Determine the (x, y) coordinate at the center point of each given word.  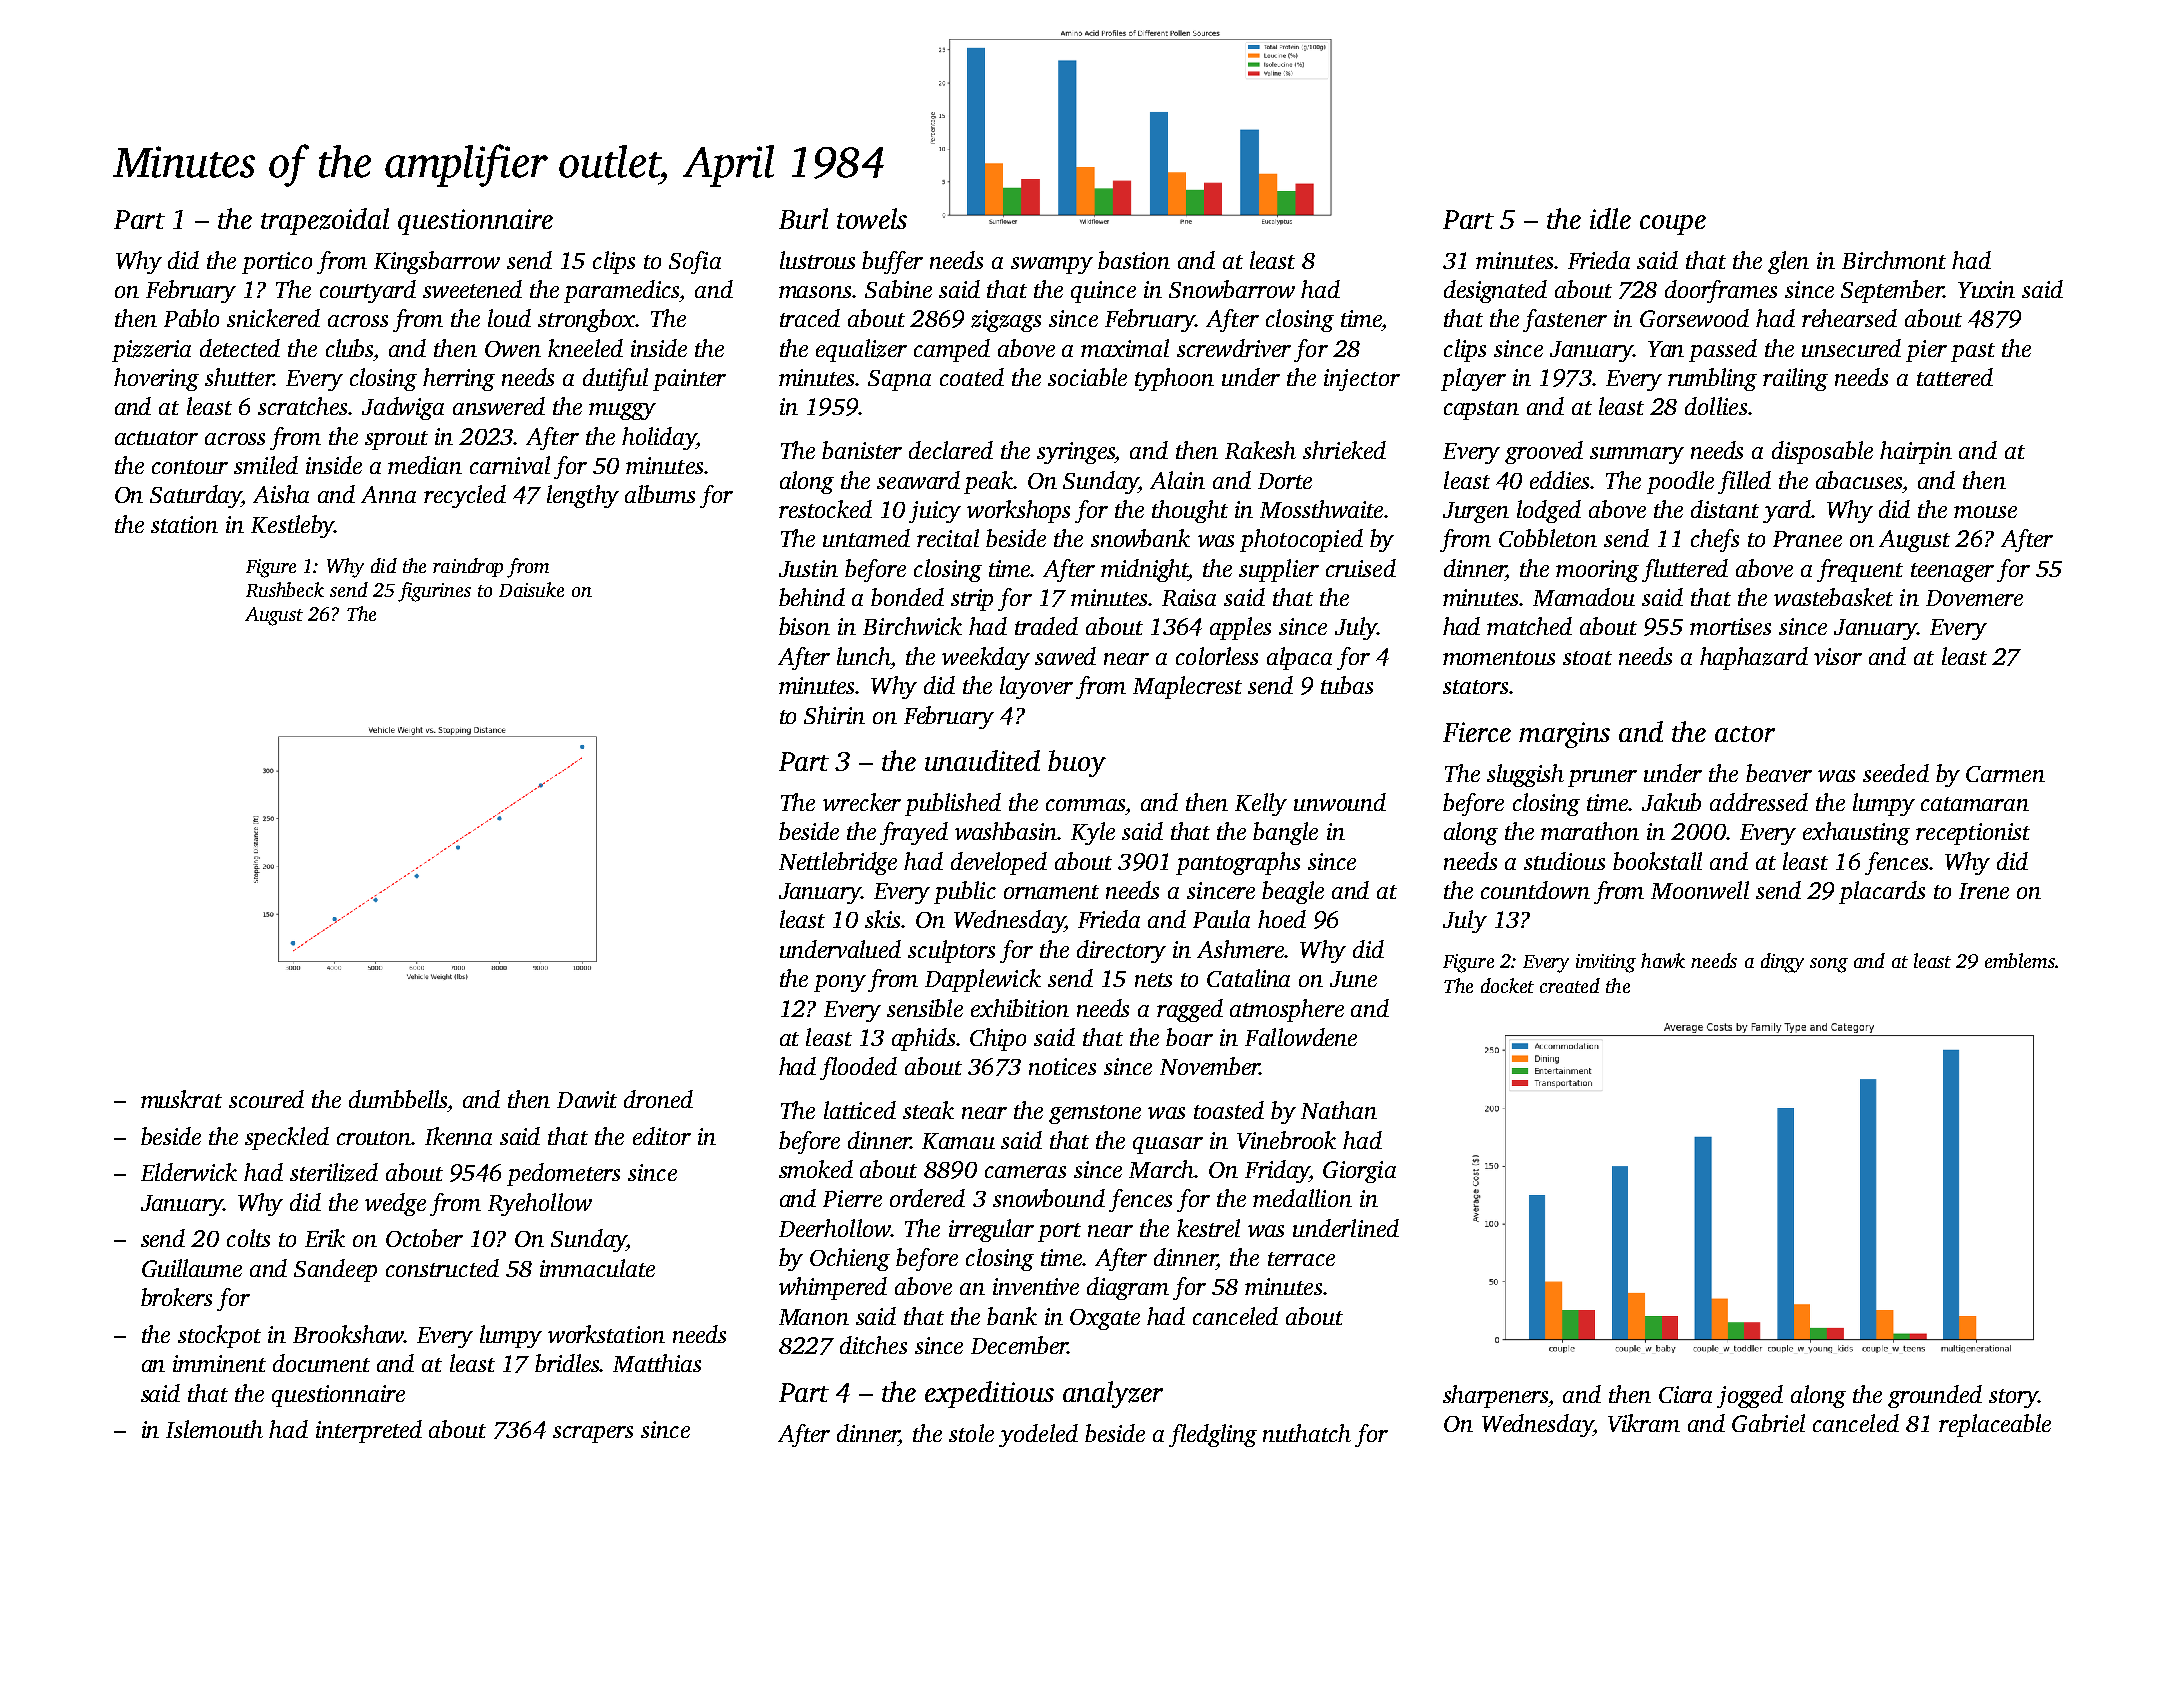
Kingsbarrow (437, 262)
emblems (2020, 960)
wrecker (862, 802)
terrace (1301, 1259)
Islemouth (214, 1429)
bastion (1134, 260)
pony (840, 983)
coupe (1673, 225)
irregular (991, 1230)
